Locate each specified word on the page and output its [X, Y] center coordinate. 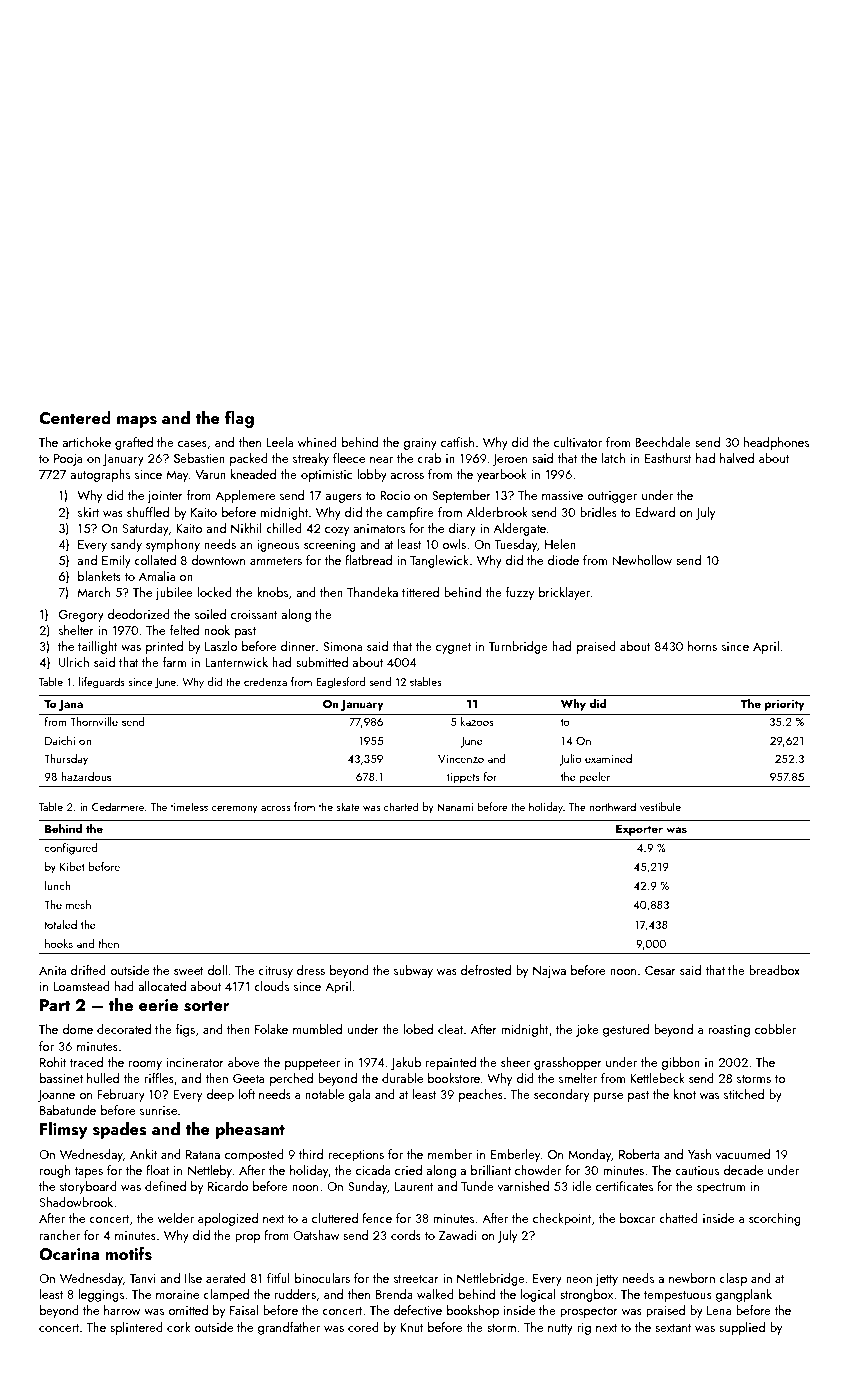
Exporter [639, 830]
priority [784, 705]
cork [178, 1327]
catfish [457, 442]
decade [743, 1170]
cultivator [578, 442]
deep [220, 1095]
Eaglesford [340, 683]
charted [401, 806]
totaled [60, 924]
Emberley [515, 1155]
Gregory [81, 616]
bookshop [473, 1311]
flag [239, 419]
